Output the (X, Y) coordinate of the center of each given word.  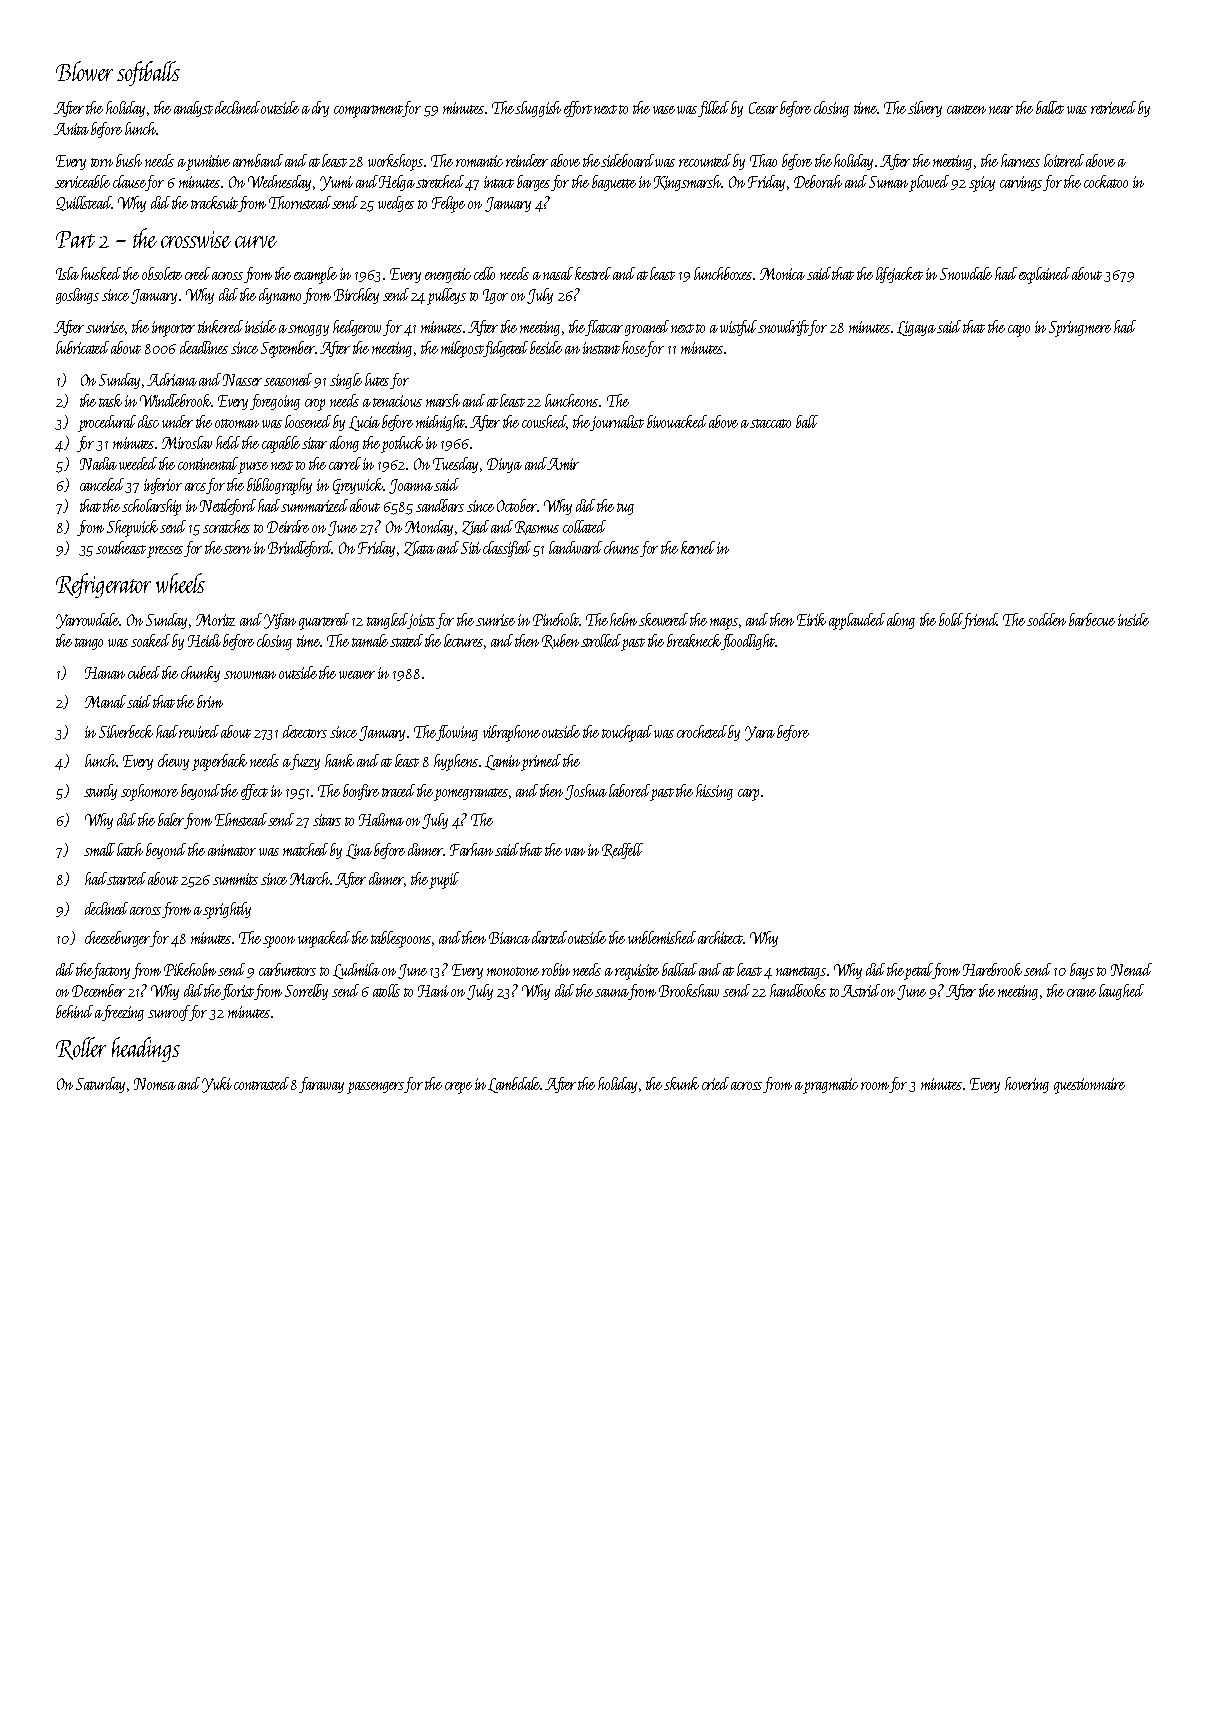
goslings (77, 296)
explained (1044, 275)
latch (130, 849)
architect (720, 937)
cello (484, 273)
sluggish (538, 109)
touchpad (627, 733)
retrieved (1113, 107)
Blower (84, 71)
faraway (321, 1085)
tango (89, 644)
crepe (458, 1088)
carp (748, 795)
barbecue (1092, 619)
